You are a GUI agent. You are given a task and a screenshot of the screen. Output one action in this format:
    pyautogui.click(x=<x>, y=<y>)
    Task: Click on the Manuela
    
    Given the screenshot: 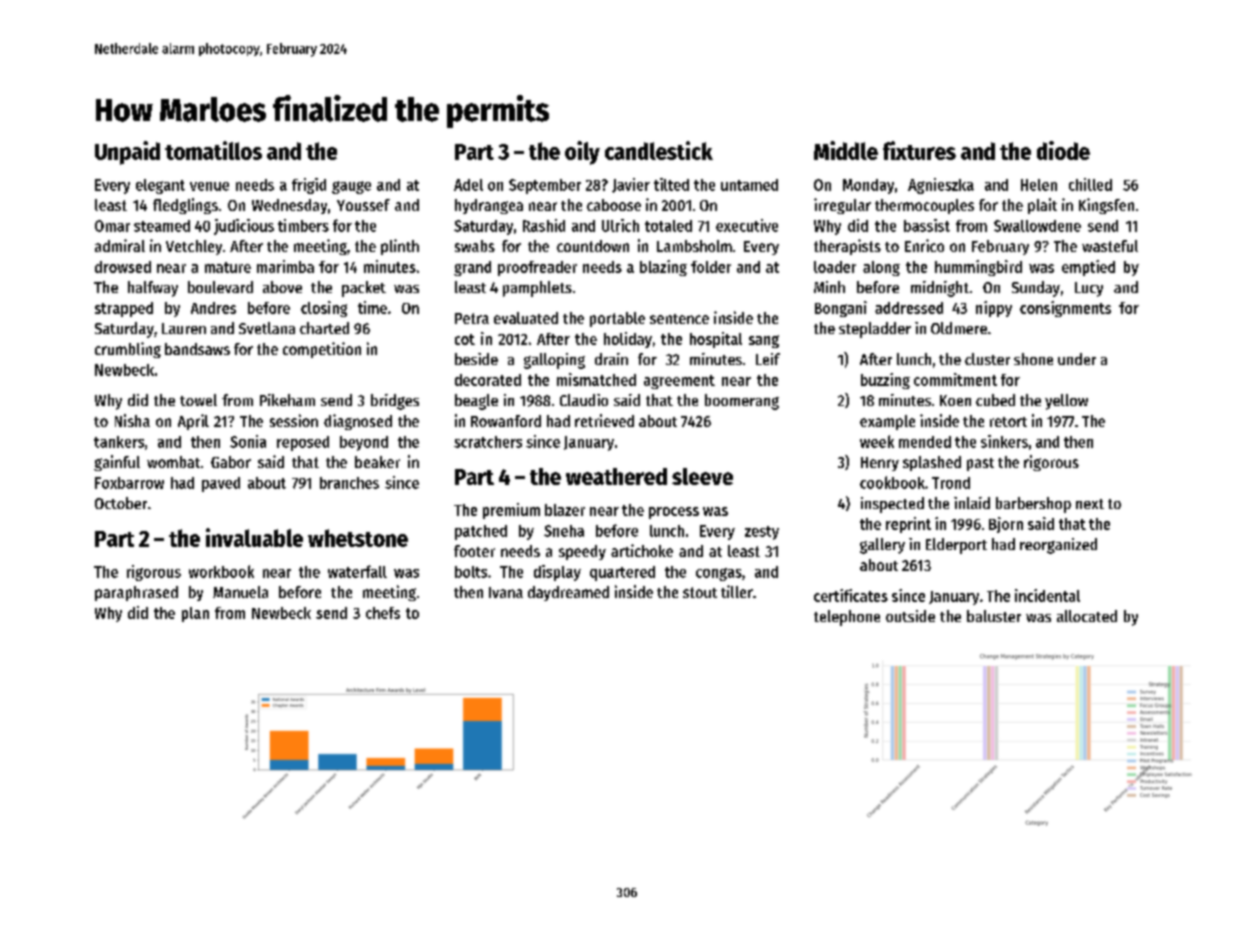 What is the action you would take?
    pyautogui.click(x=240, y=592)
